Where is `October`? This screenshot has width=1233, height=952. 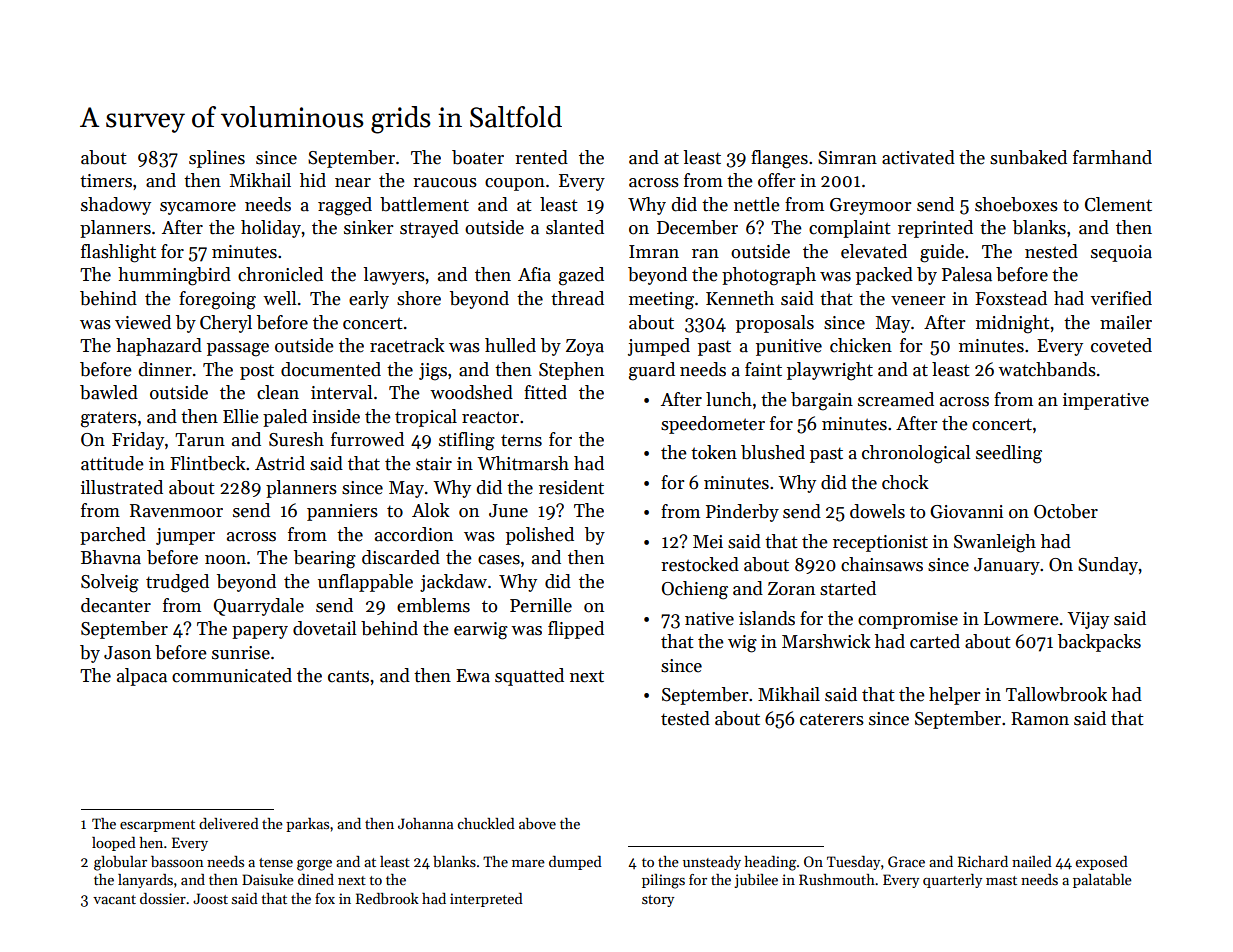
October is located at coordinates (1066, 511).
